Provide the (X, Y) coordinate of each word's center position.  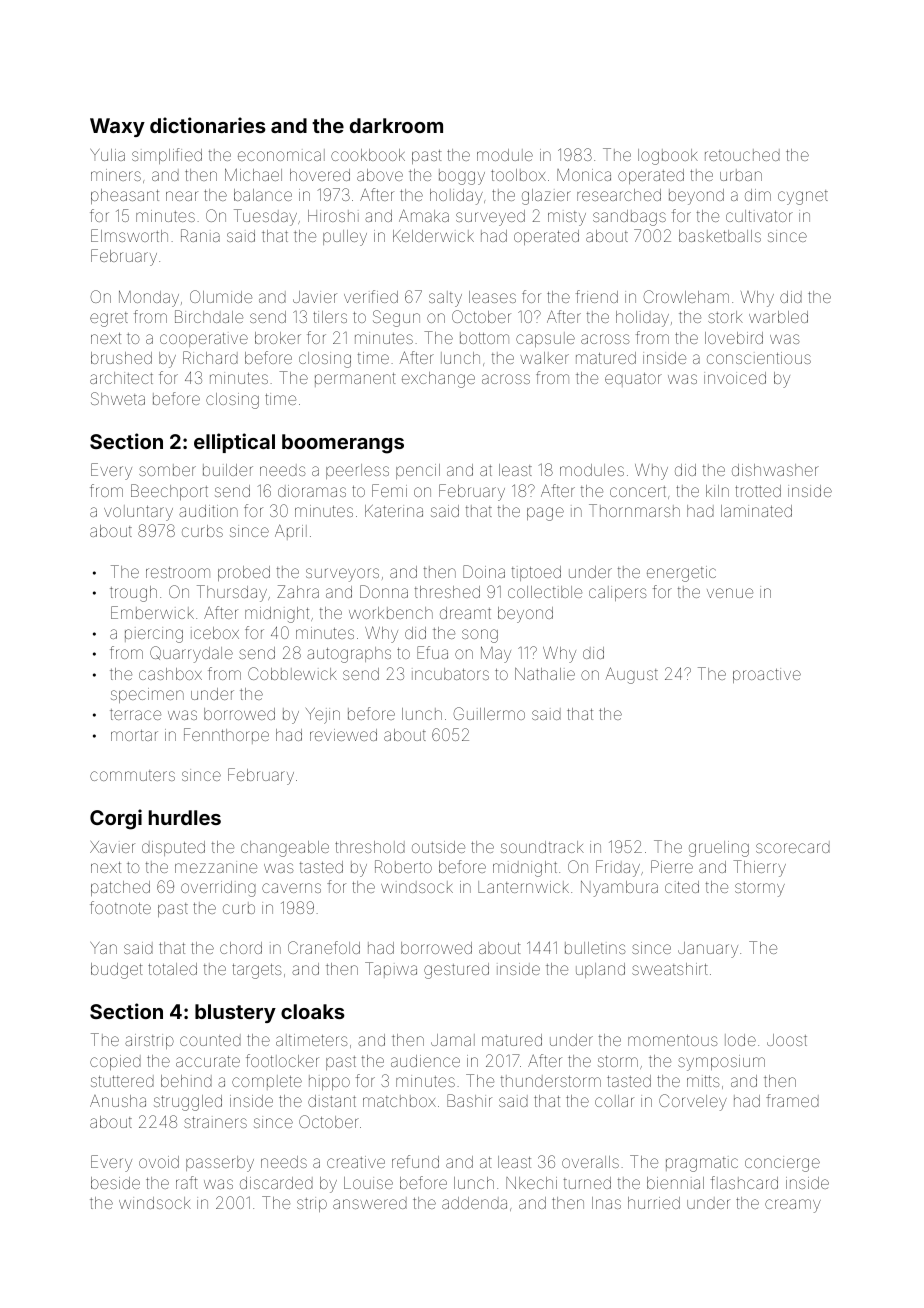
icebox (215, 633)
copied (115, 1062)
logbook (668, 157)
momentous (673, 1040)
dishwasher (775, 470)
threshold (370, 847)
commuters (132, 775)
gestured (456, 971)
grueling (719, 849)
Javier (315, 297)
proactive (767, 675)
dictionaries (208, 125)
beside (115, 1183)
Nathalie (545, 674)
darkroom (396, 125)
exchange (438, 380)
